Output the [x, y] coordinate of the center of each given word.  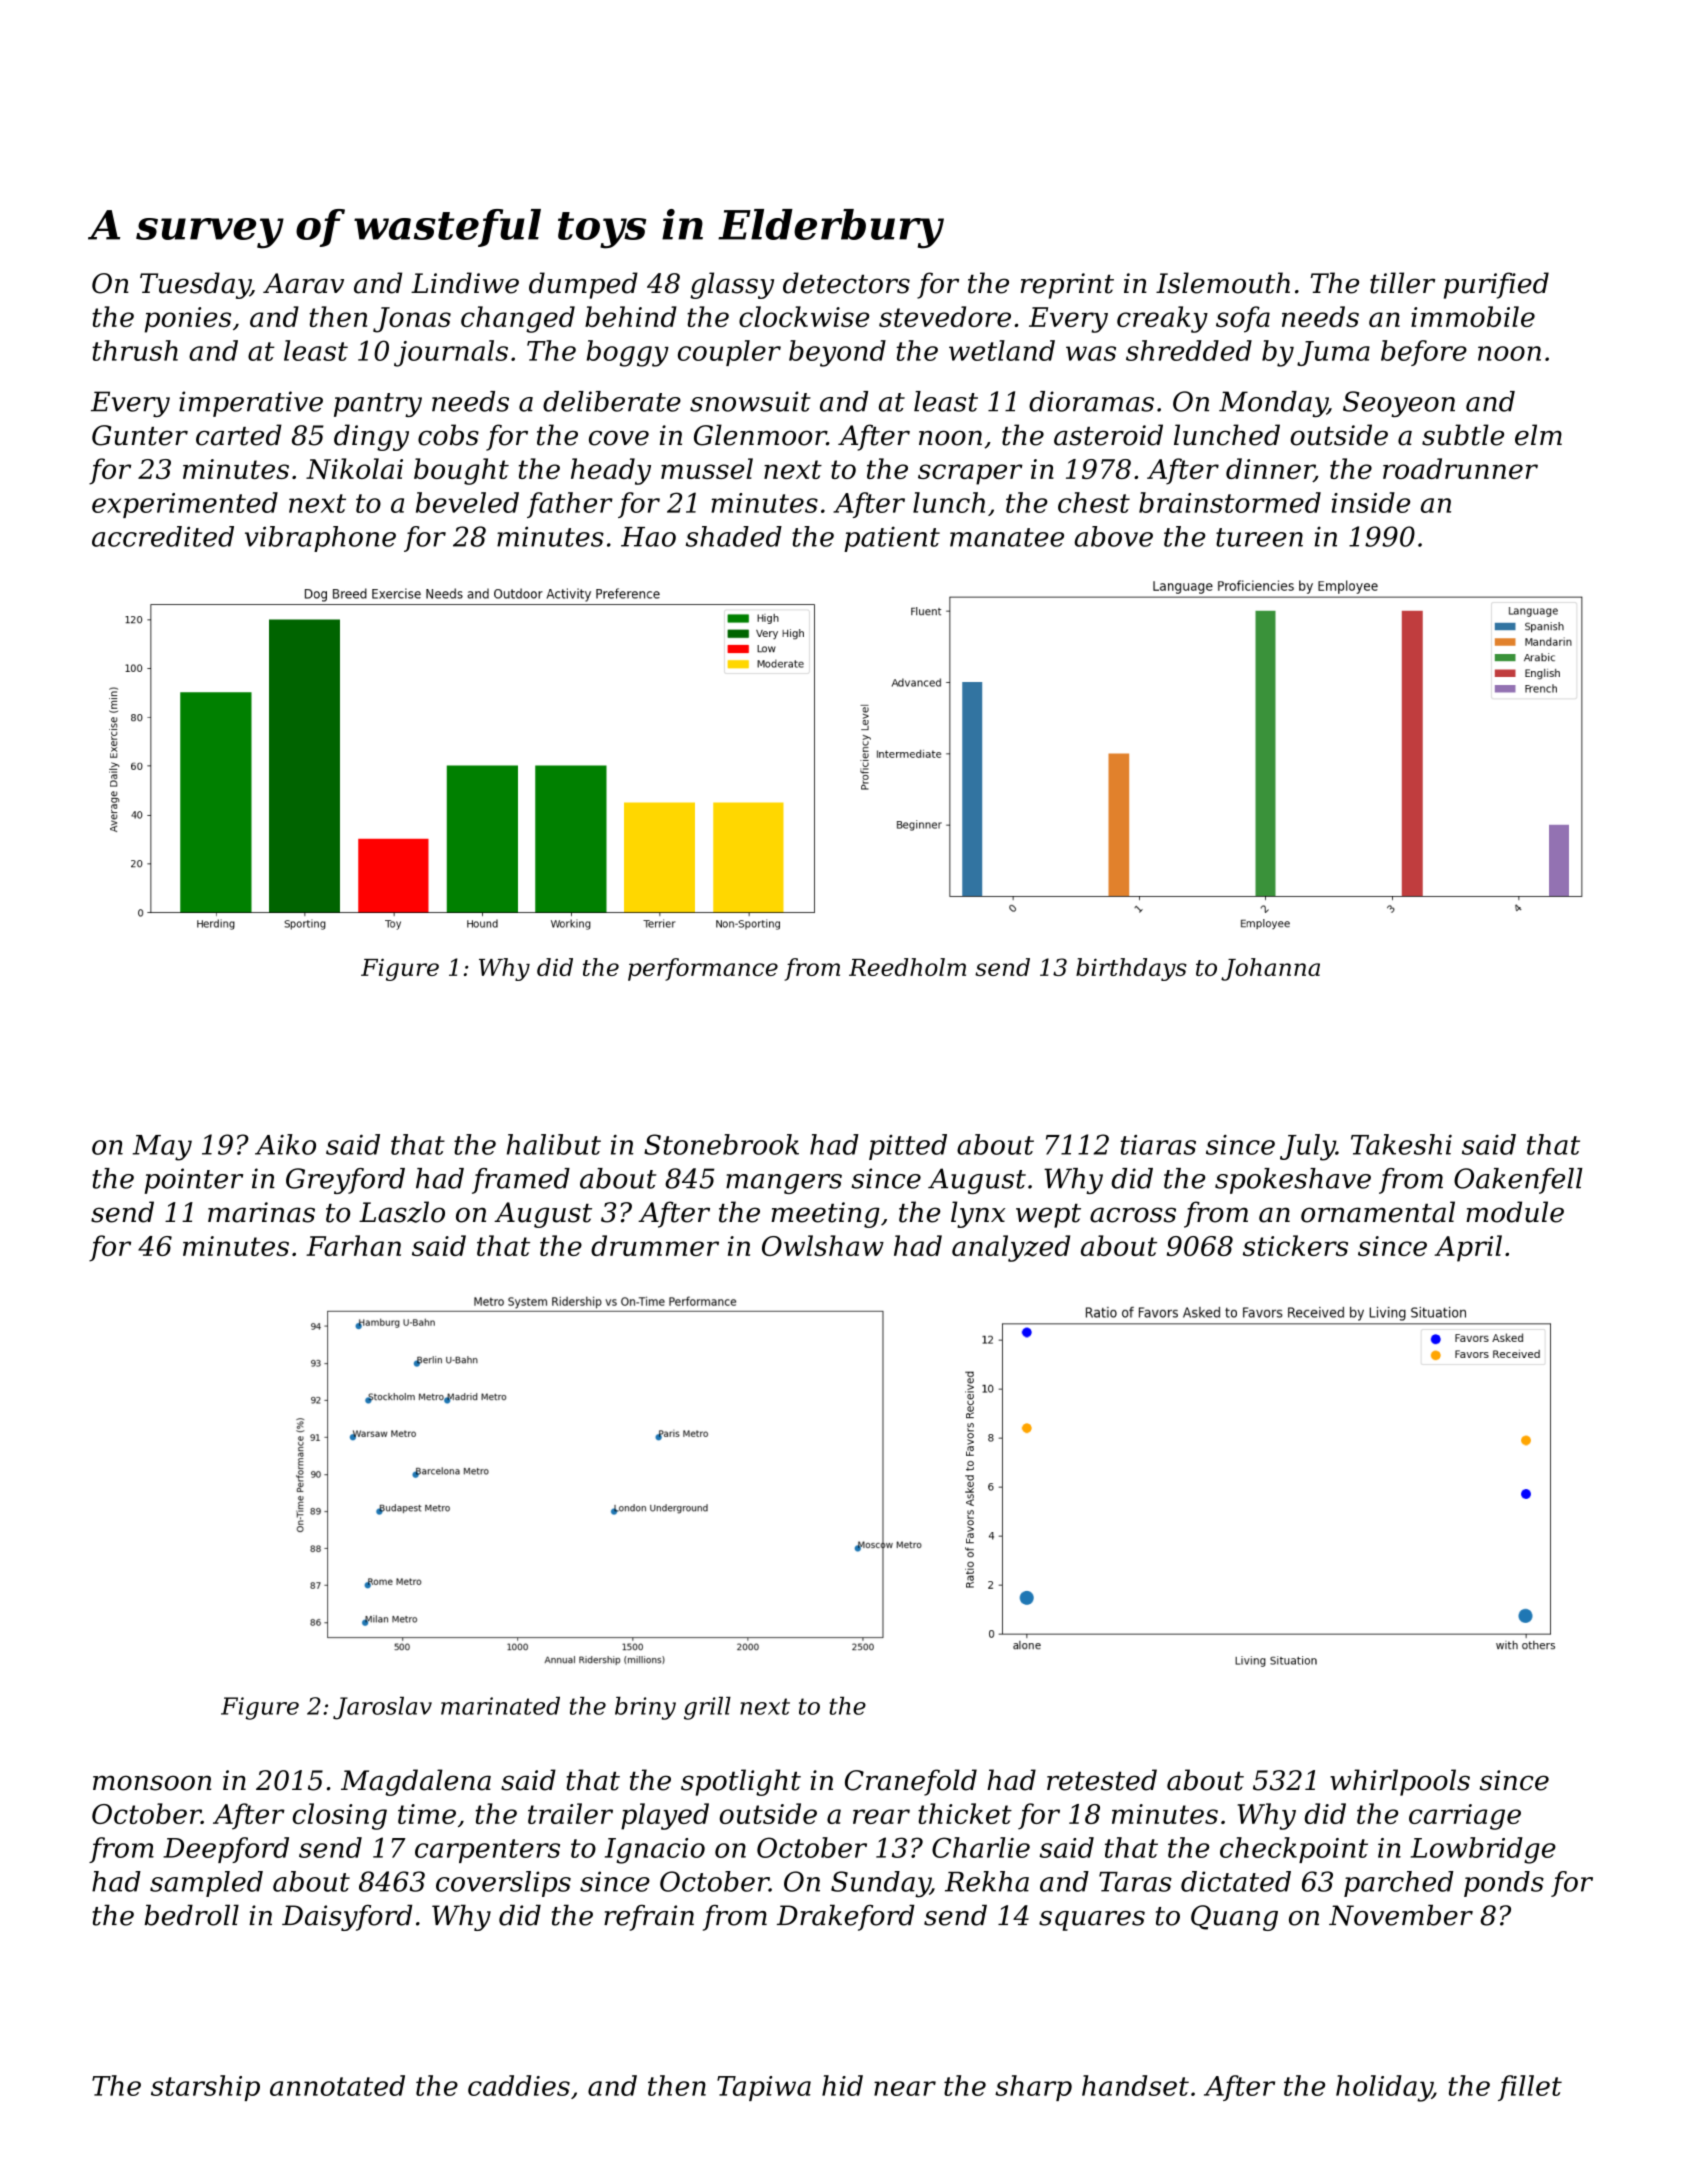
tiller [1402, 283]
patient [892, 539]
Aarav [303, 283]
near [905, 2088]
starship [205, 2088]
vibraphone [320, 539]
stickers [1295, 1245]
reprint [1067, 286]
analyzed [1011, 1248]
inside [1371, 502]
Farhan [353, 1245]
